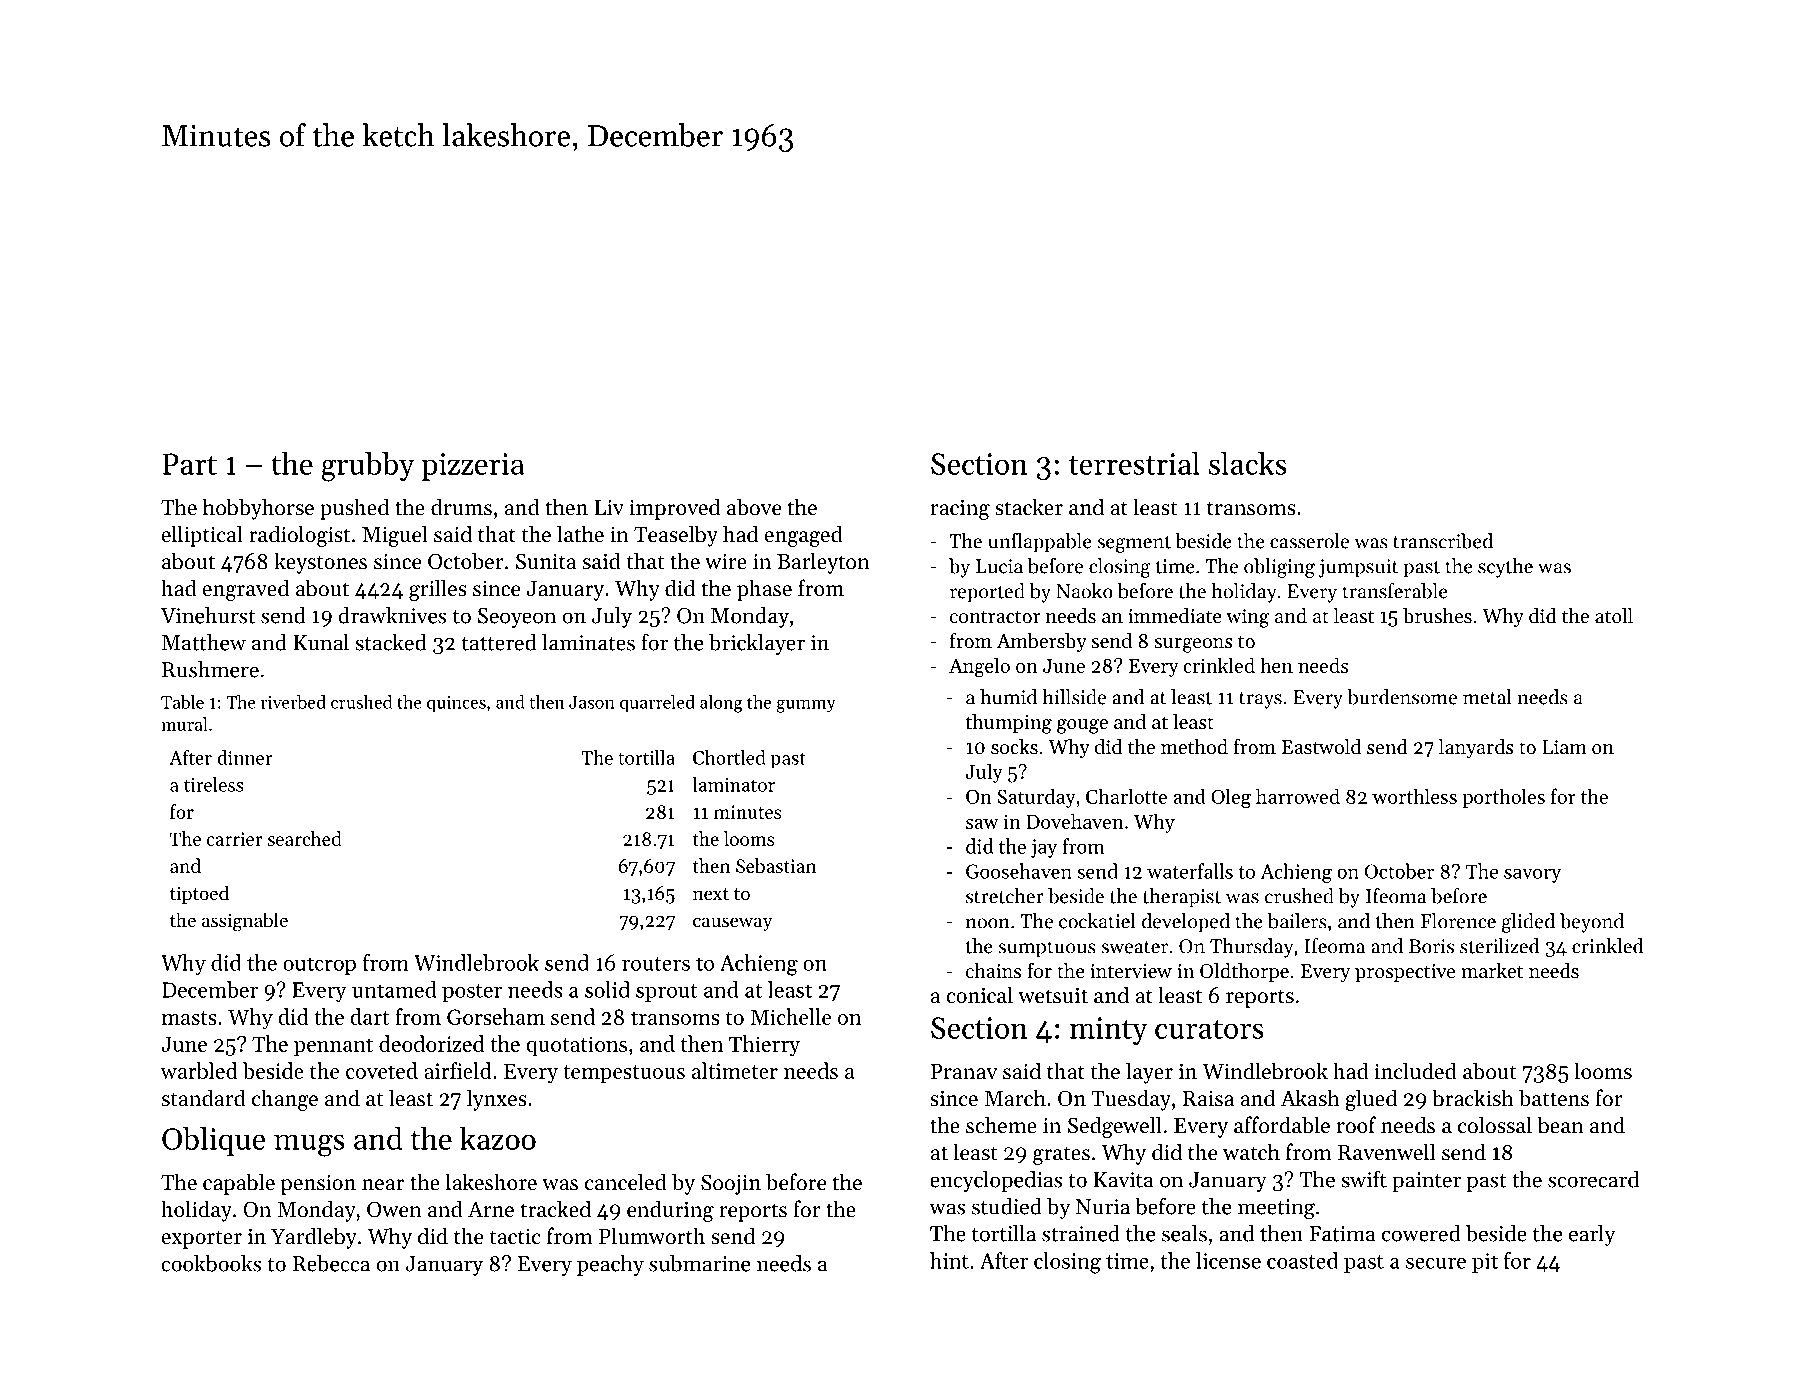  What do you see at coordinates (309, 1145) in the document?
I see `mugs` at bounding box center [309, 1145].
